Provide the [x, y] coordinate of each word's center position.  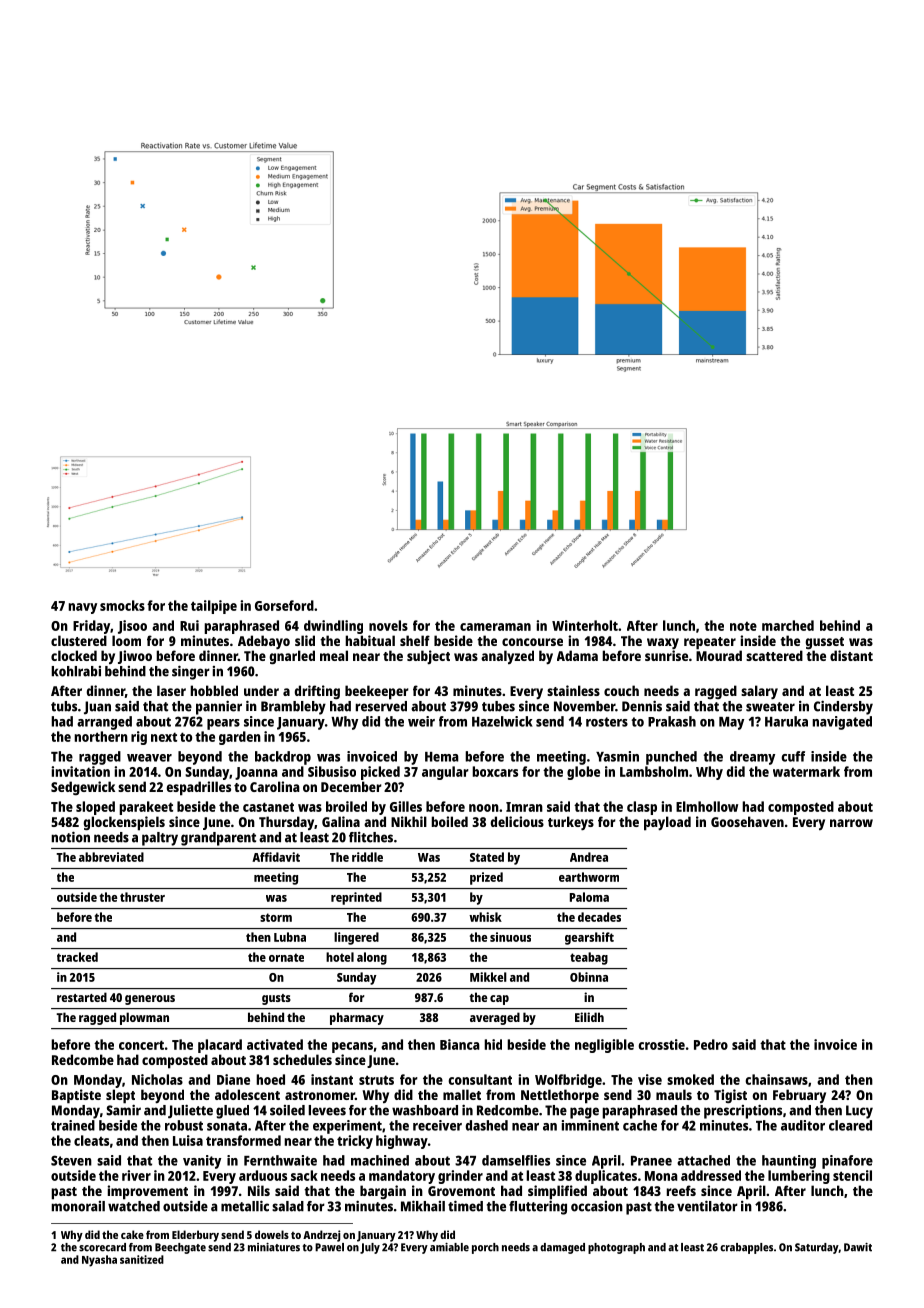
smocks [122, 605]
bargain [383, 1192]
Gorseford [284, 605]
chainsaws [776, 1079]
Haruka [786, 721]
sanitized [142, 1259]
